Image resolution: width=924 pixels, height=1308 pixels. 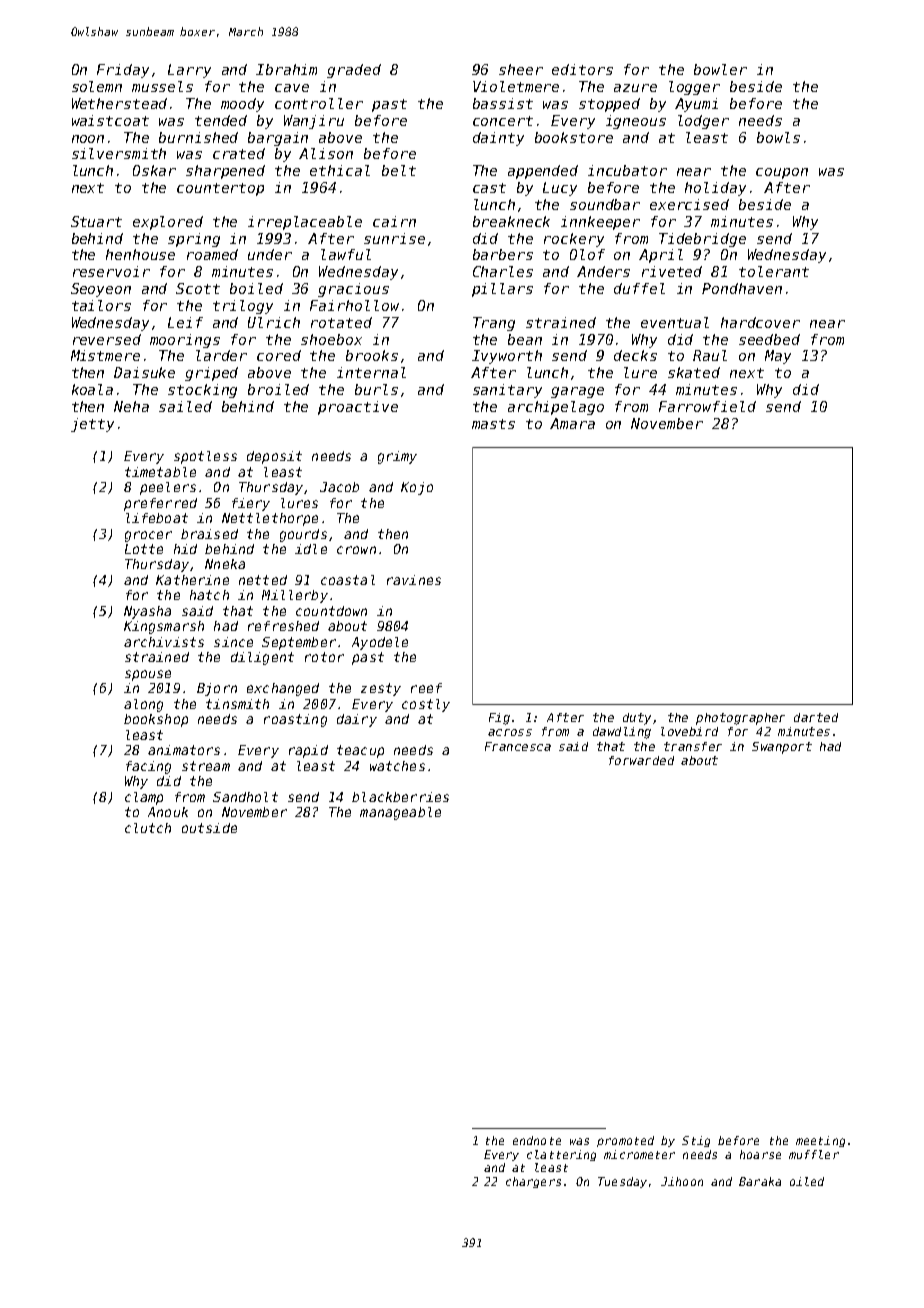 I want to click on chargers, so click(x=533, y=1182).
